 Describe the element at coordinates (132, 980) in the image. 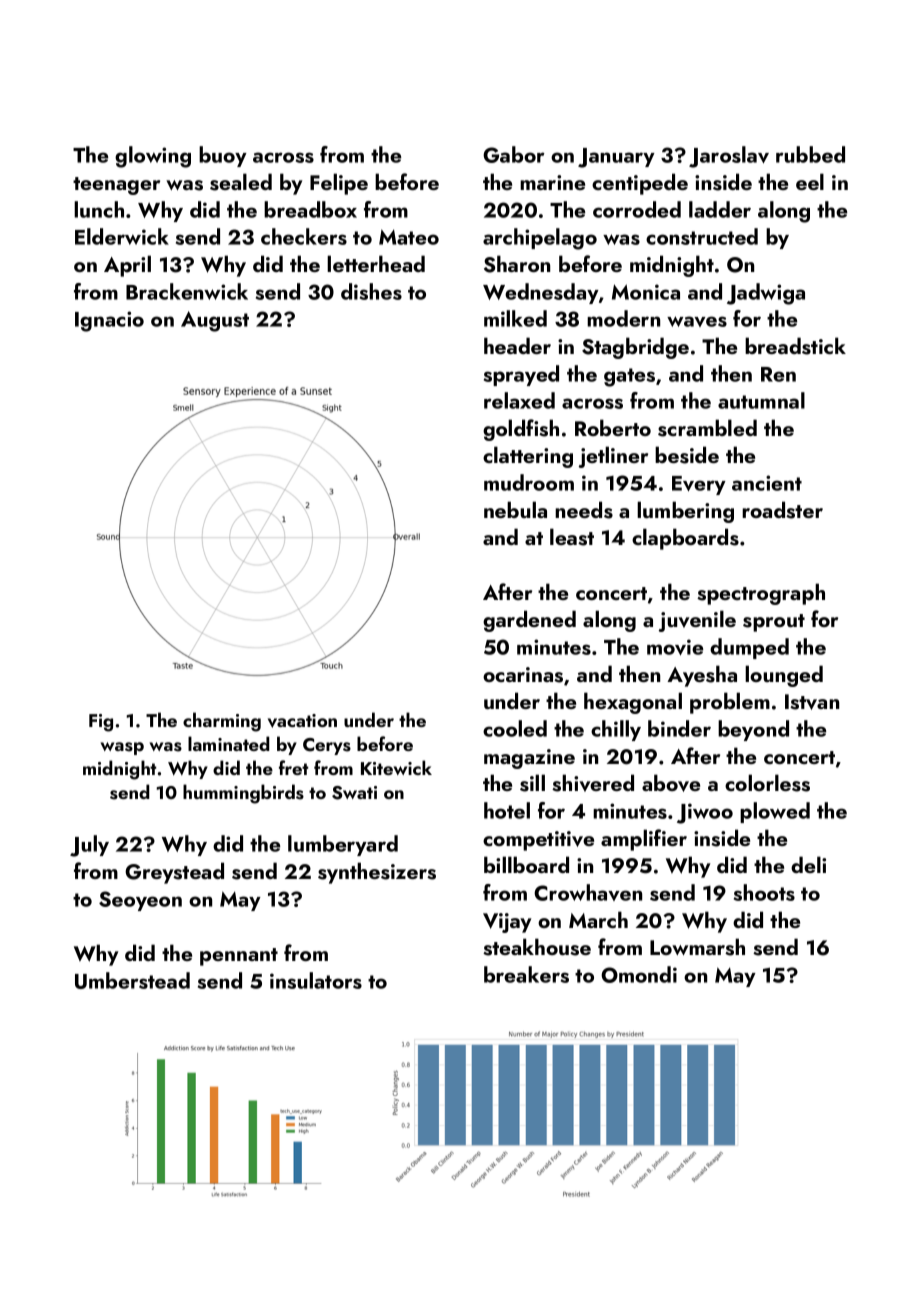

I see `Umberstead` at that location.
